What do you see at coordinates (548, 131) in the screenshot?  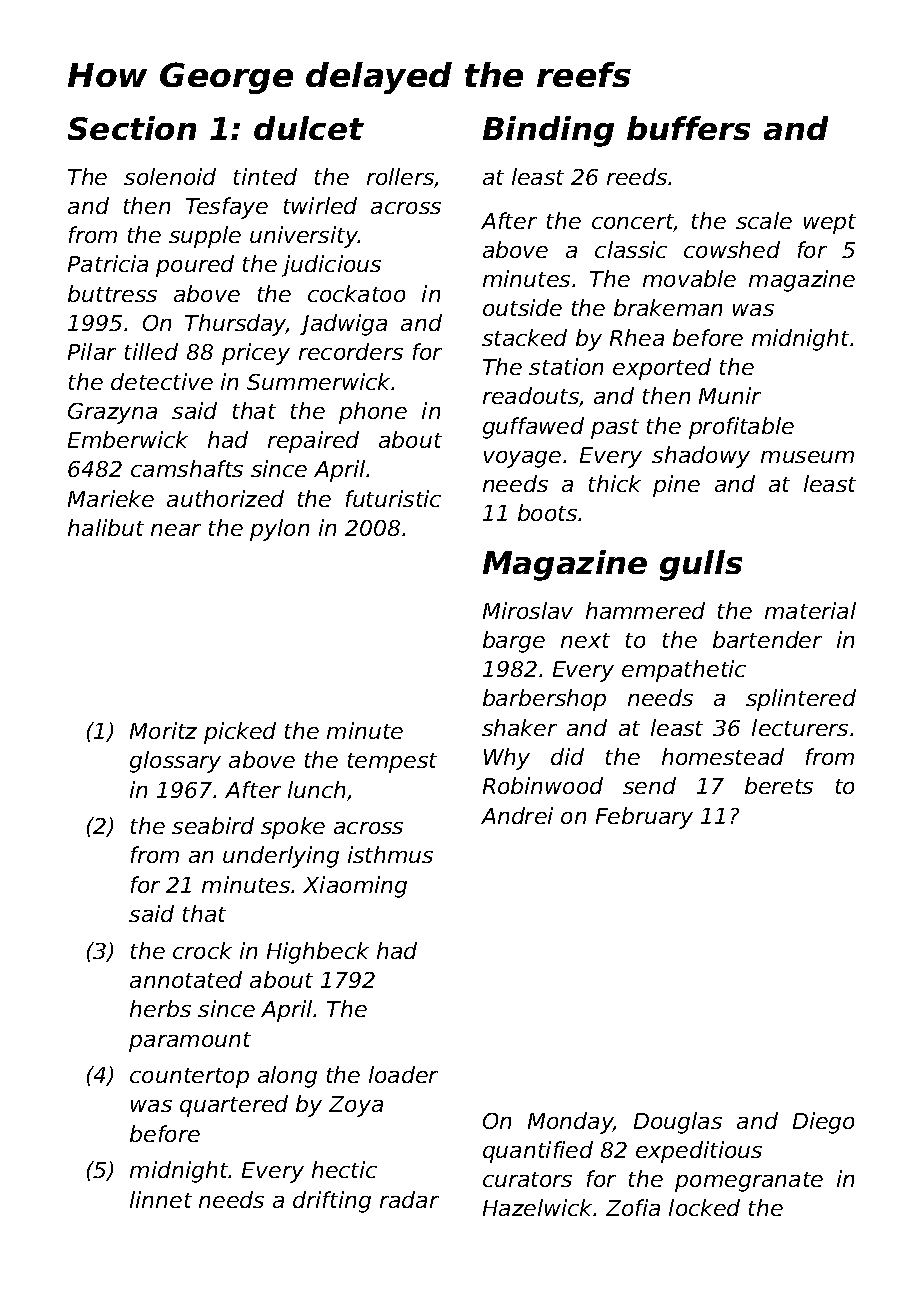 I see `Binding` at bounding box center [548, 131].
